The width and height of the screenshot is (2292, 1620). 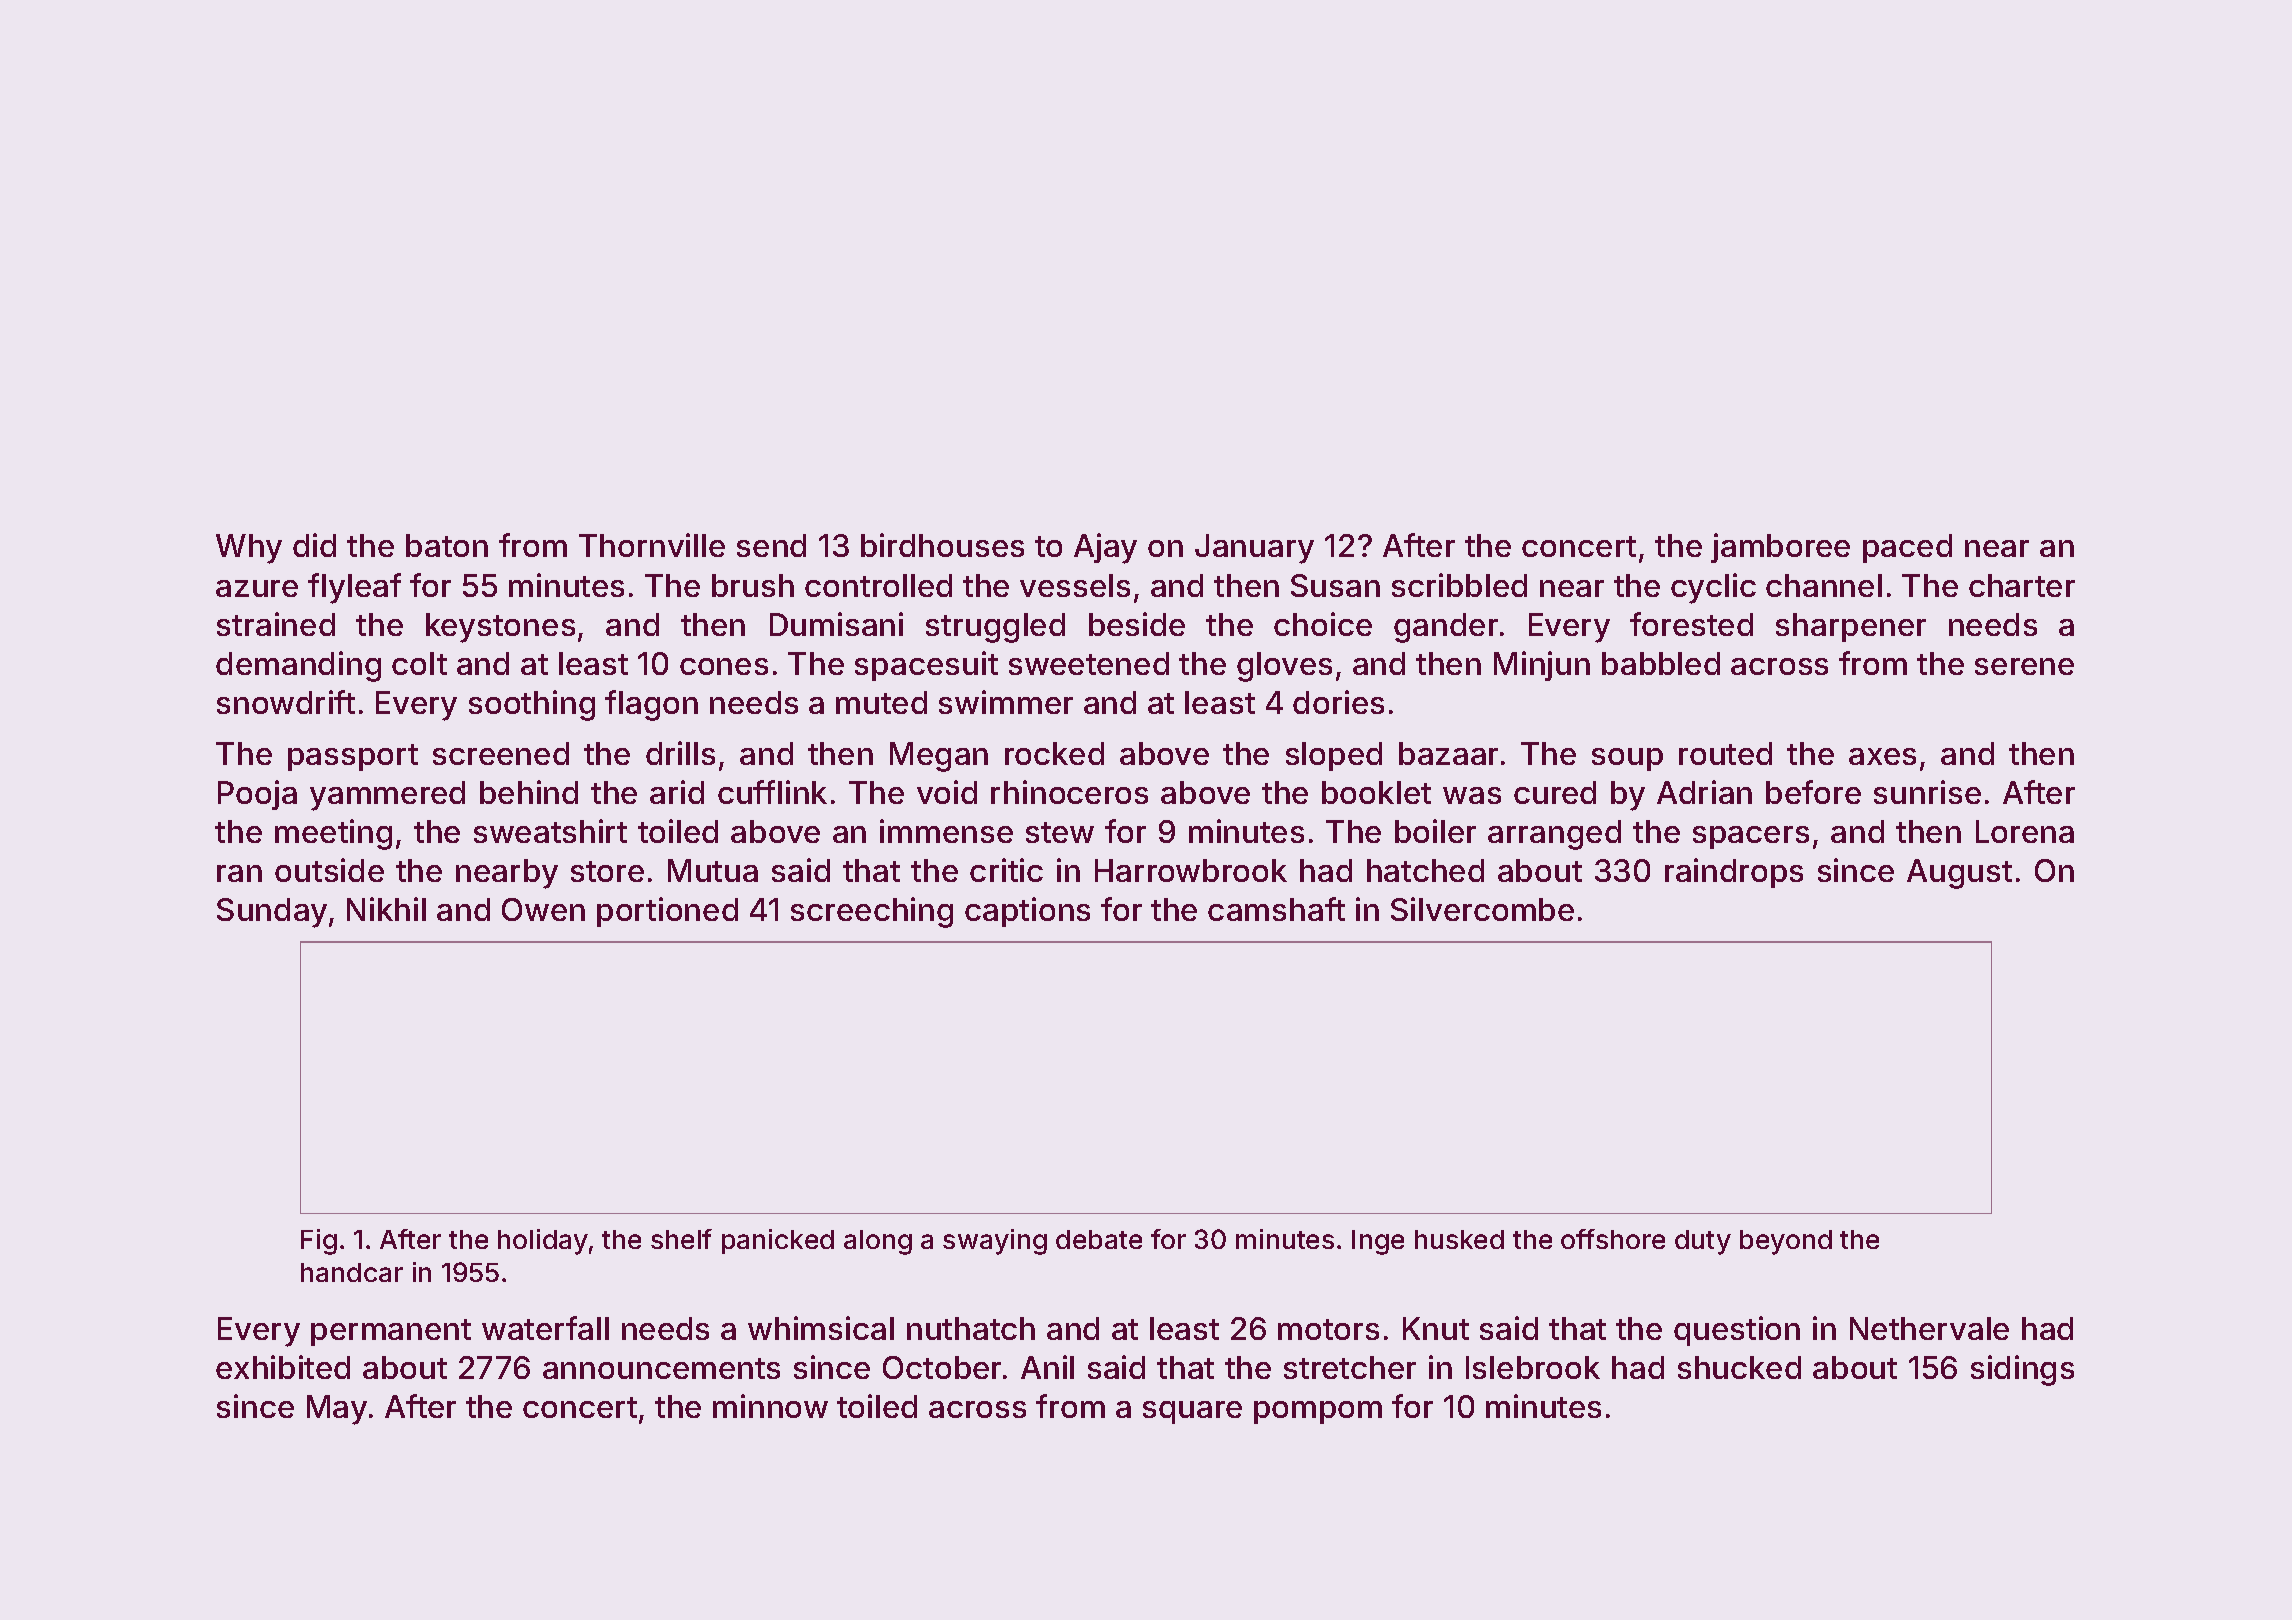 I want to click on August, so click(x=1959, y=874).
